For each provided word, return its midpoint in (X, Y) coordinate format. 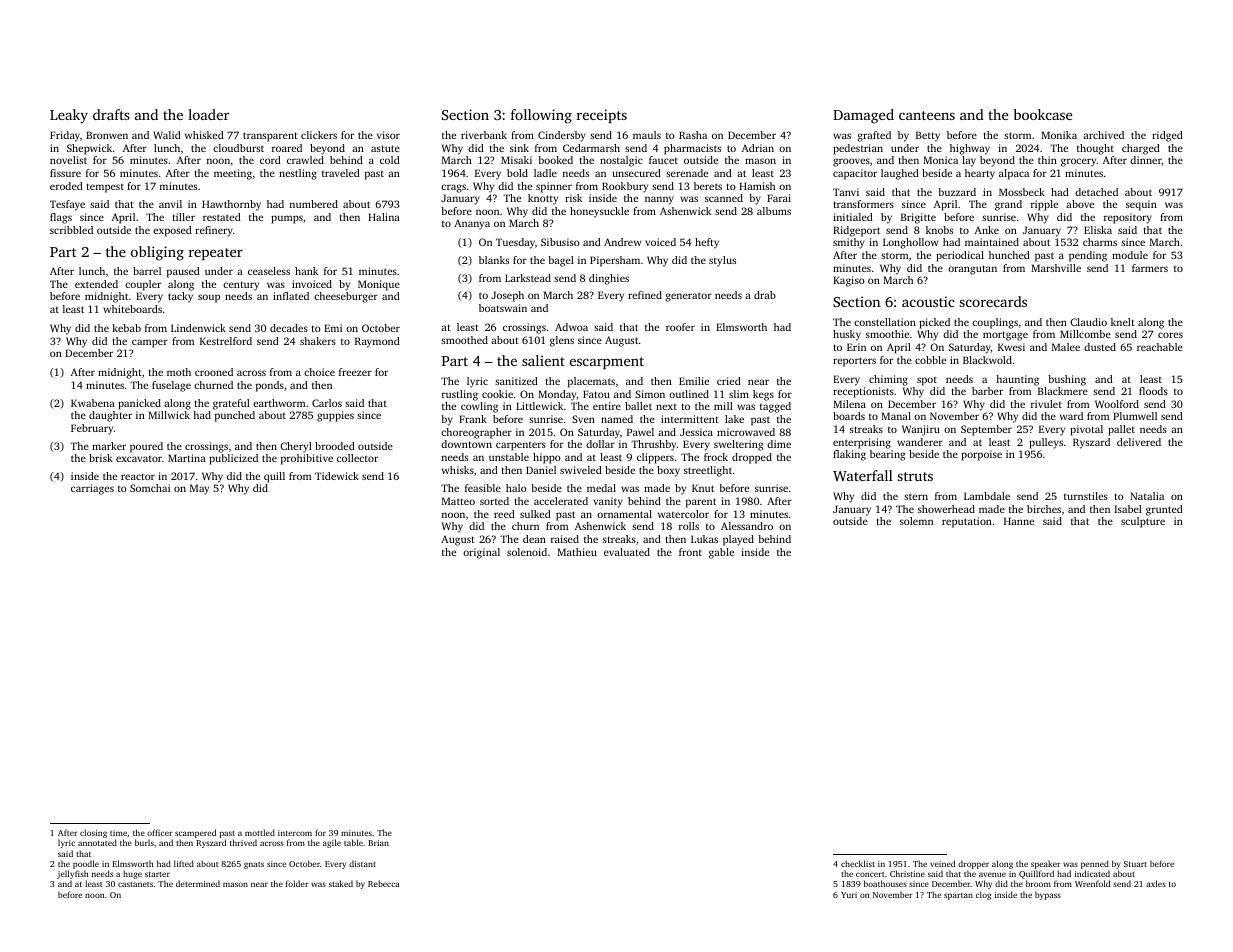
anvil (170, 204)
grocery (1078, 162)
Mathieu (577, 552)
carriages (92, 489)
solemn (916, 521)
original (481, 553)
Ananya (472, 224)
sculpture (1143, 522)
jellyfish (73, 874)
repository (1128, 218)
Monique (379, 285)
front (690, 552)
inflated (291, 296)
